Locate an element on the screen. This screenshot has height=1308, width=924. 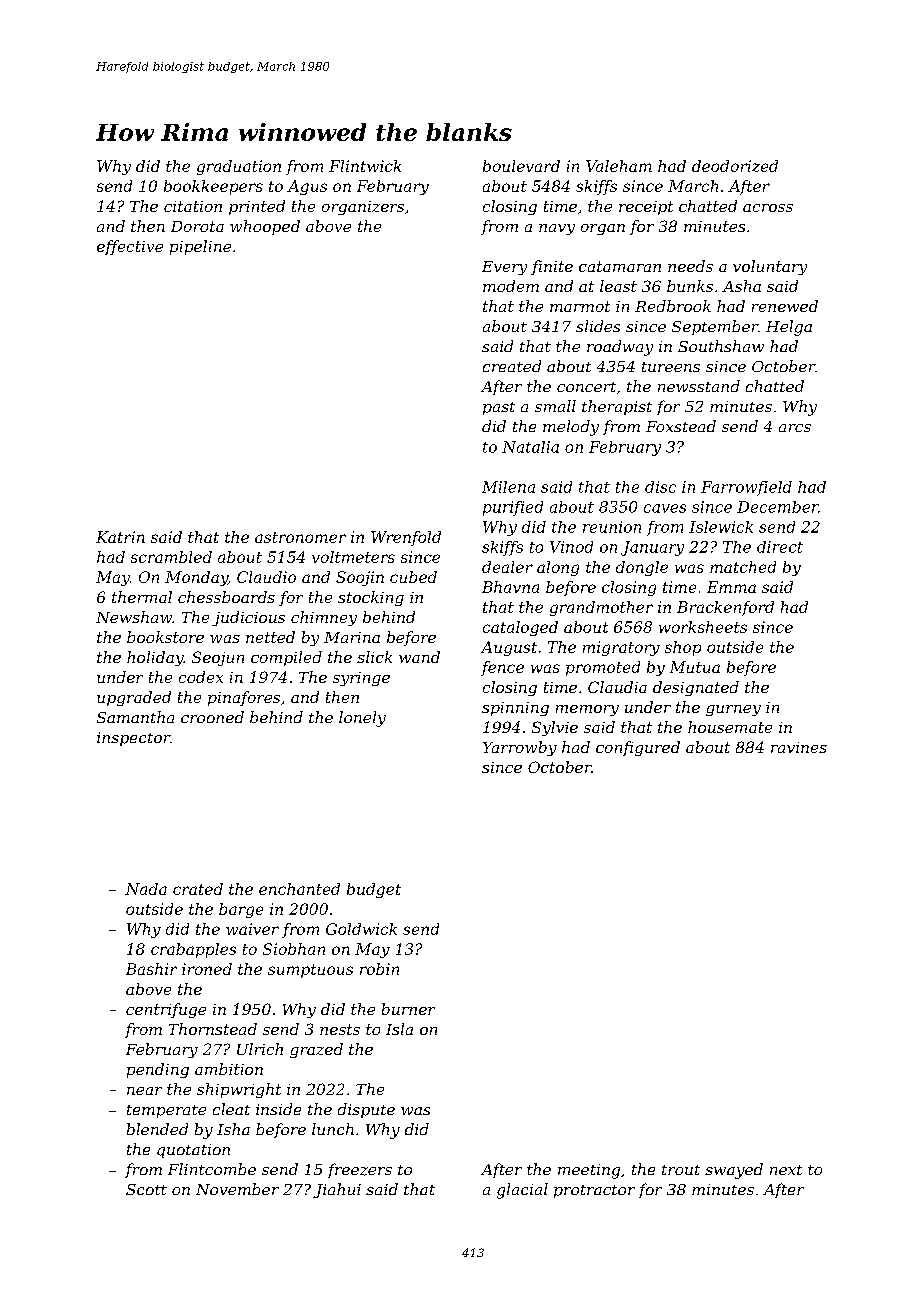
meeting is located at coordinates (589, 1171).
